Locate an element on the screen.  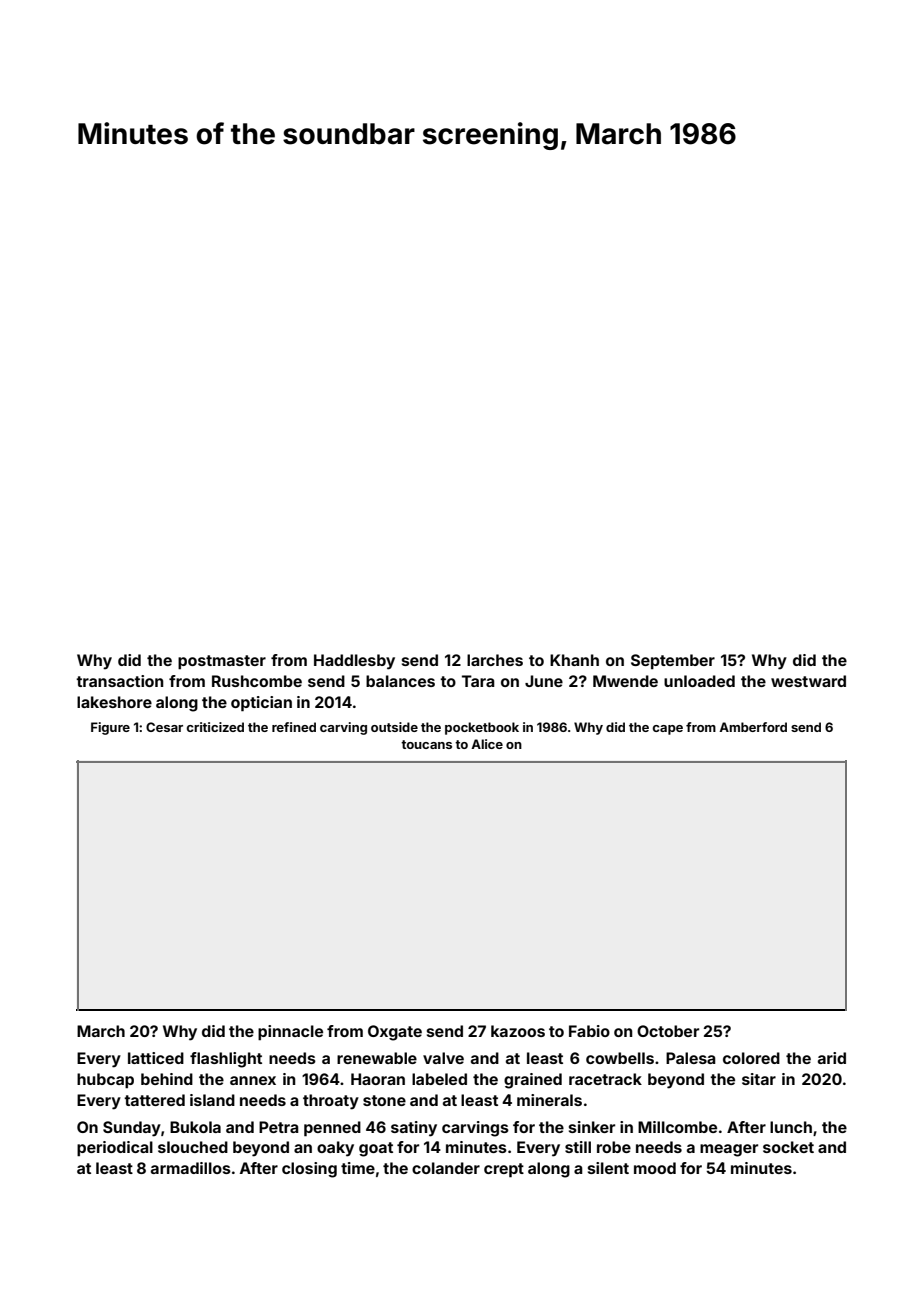
larches is located at coordinates (495, 660).
